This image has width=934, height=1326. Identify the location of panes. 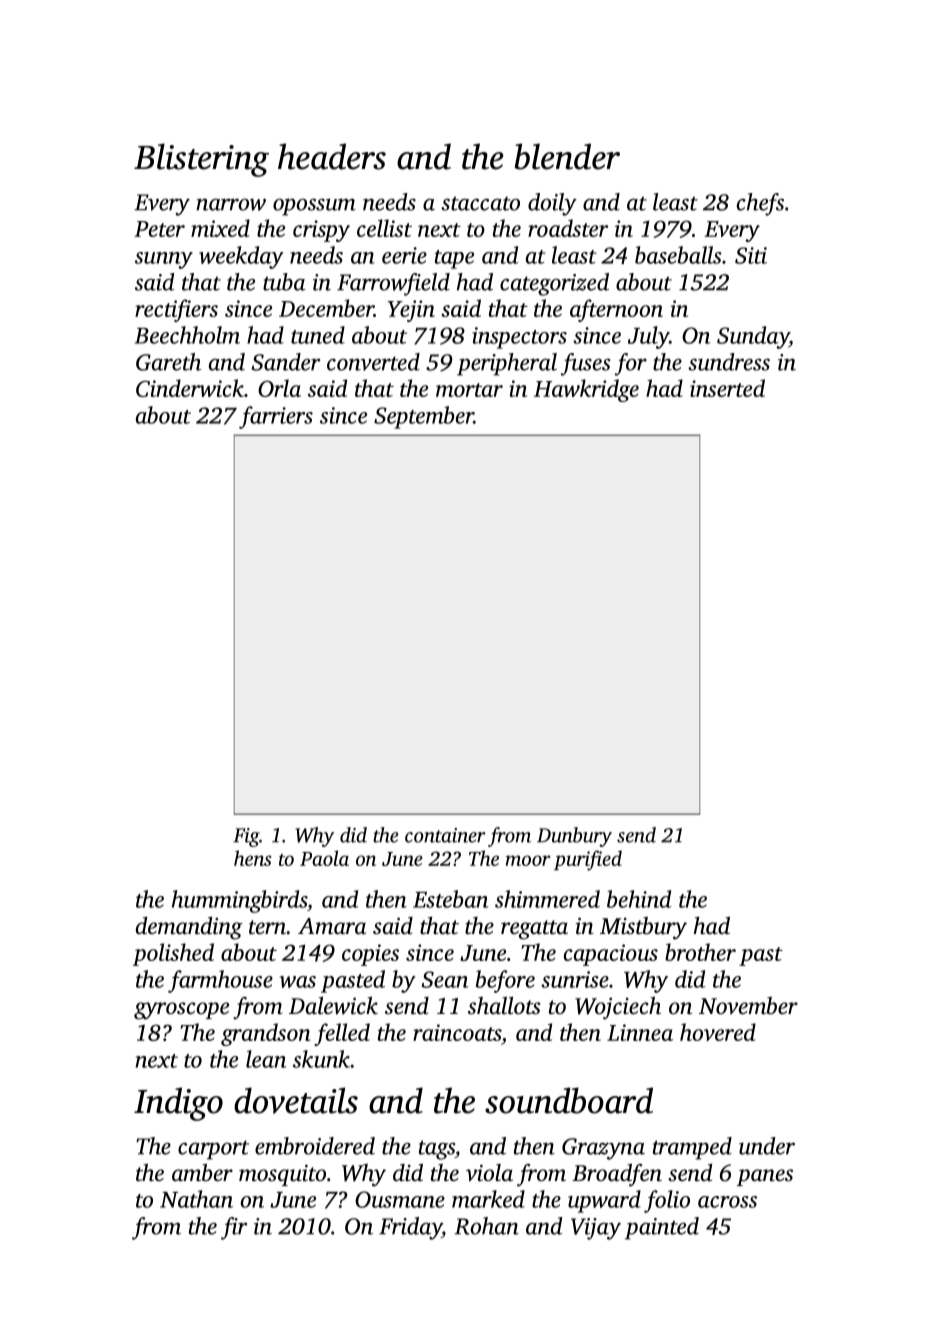
(765, 1177).
